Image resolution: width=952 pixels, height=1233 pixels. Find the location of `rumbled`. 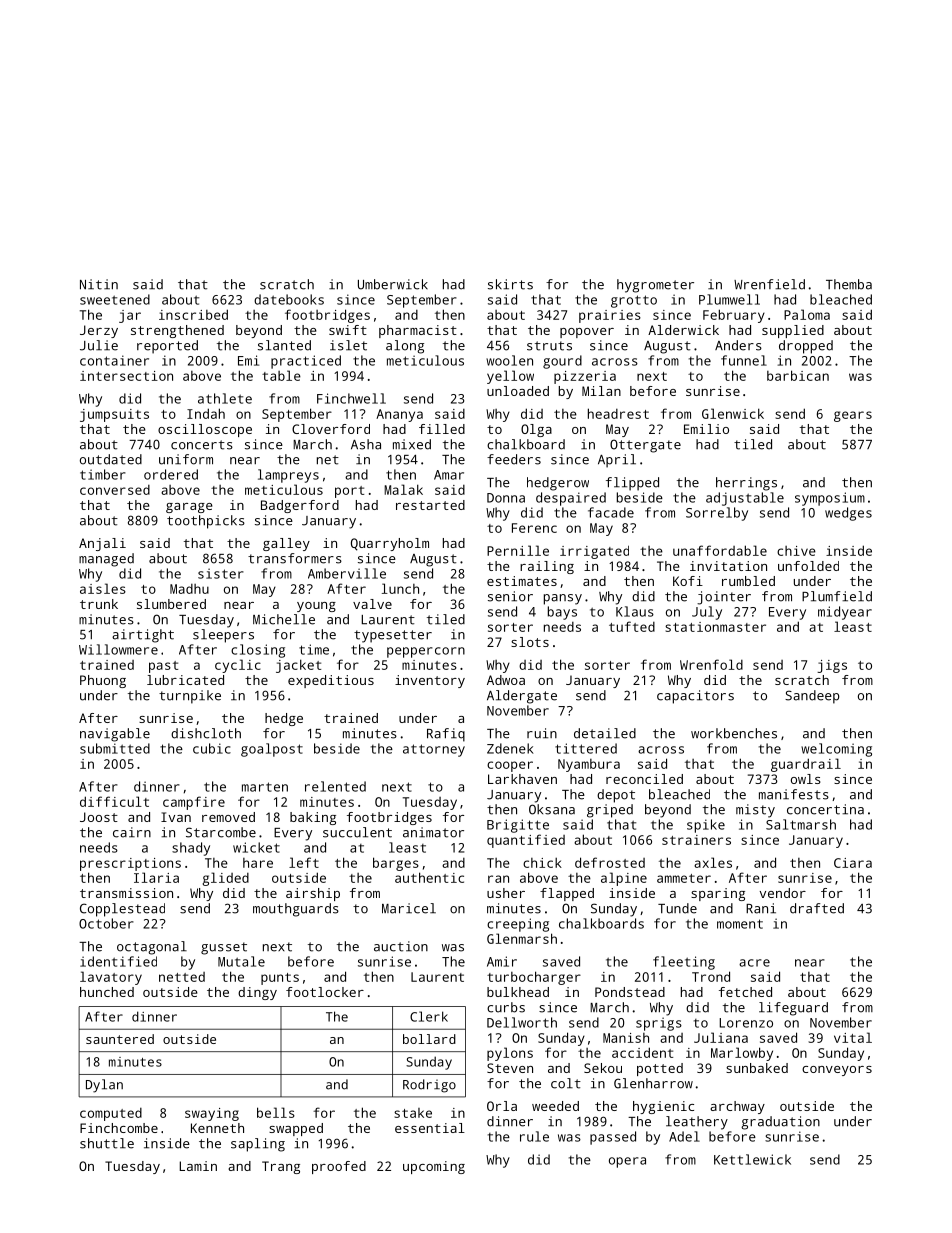

rumbled is located at coordinates (748, 581).
